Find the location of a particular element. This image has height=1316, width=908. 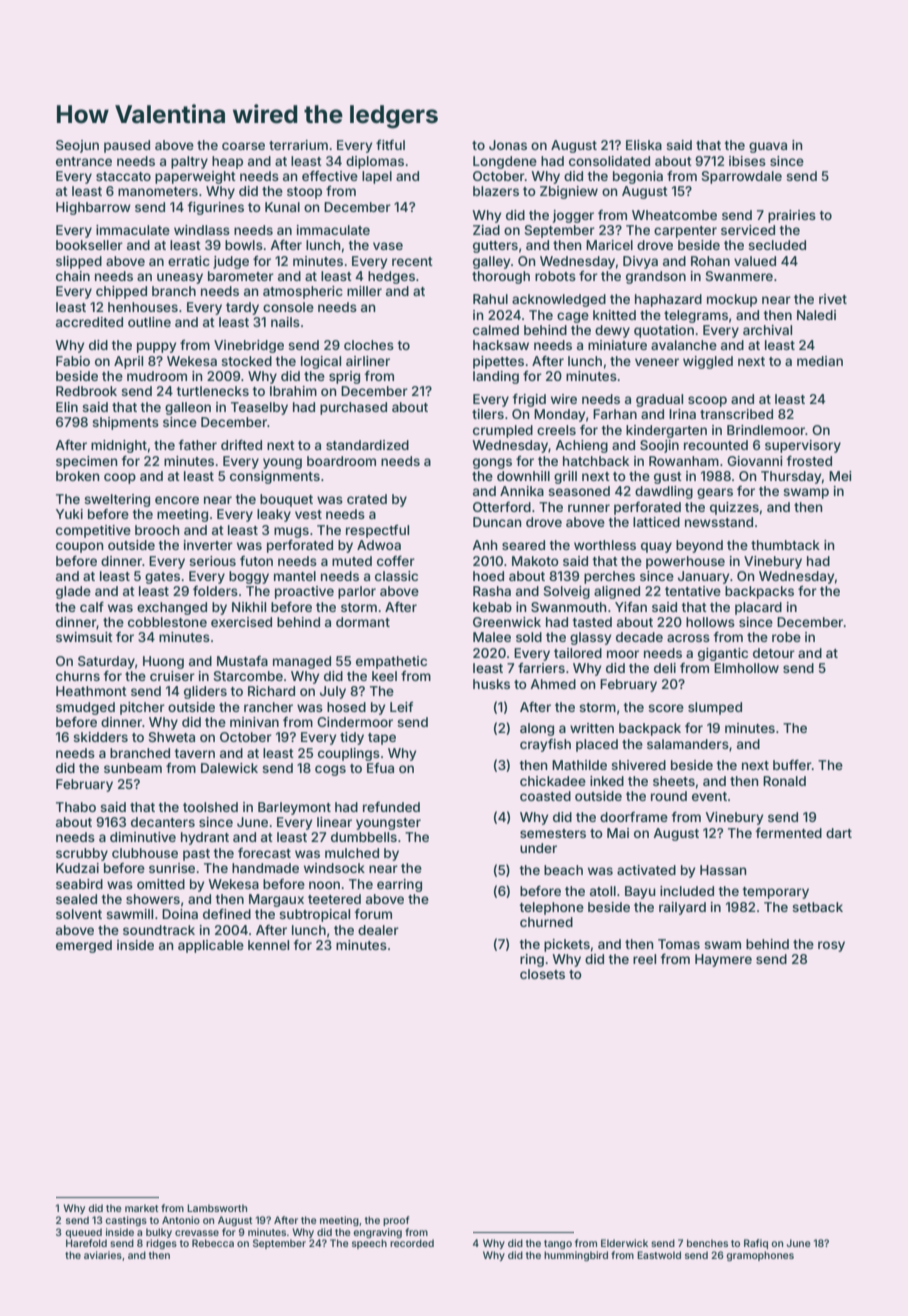

smudged is located at coordinates (85, 708).
